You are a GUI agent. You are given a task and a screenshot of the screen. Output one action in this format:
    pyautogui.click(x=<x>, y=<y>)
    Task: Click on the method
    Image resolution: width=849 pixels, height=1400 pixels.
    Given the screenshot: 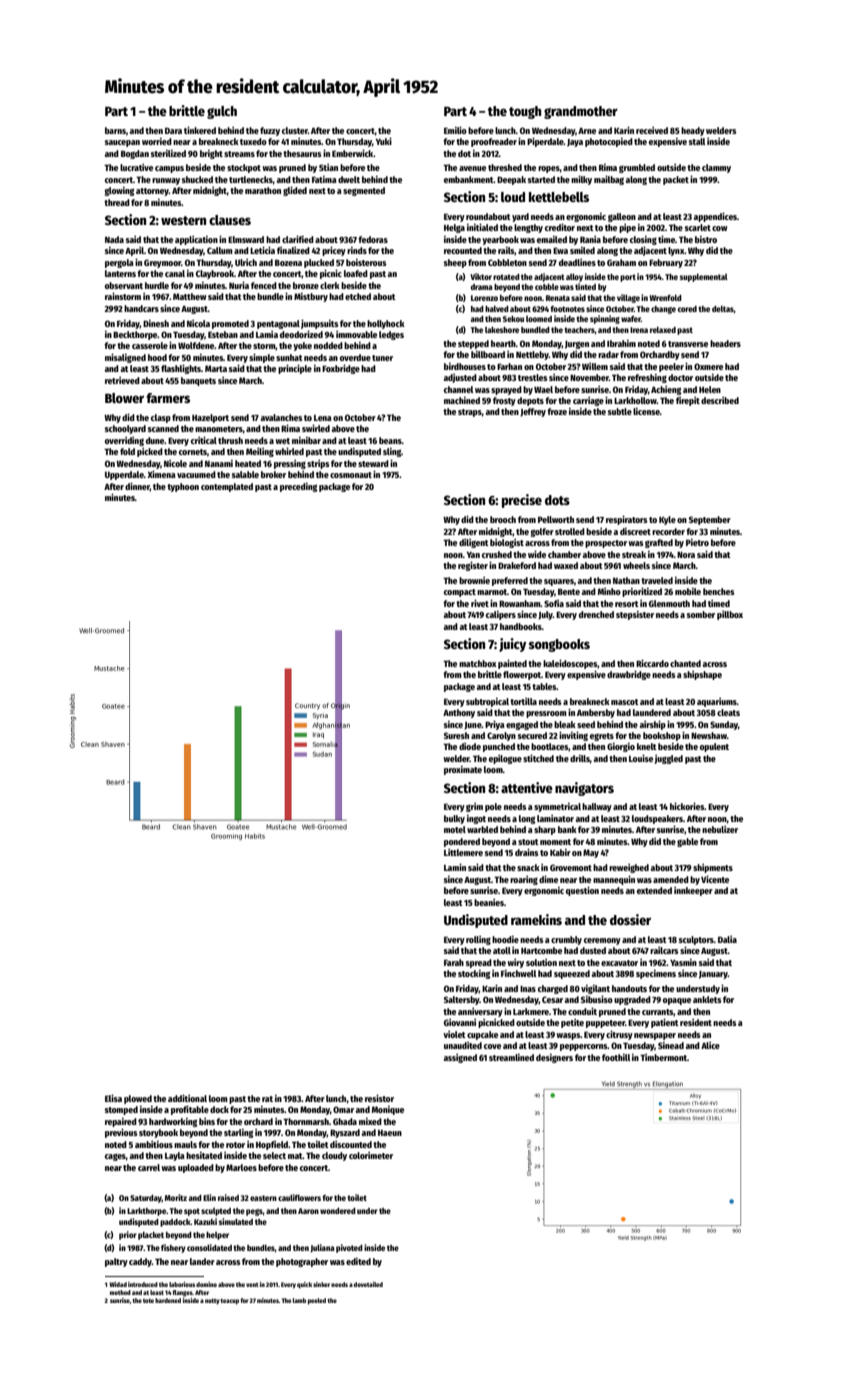 What is the action you would take?
    pyautogui.click(x=120, y=1292)
